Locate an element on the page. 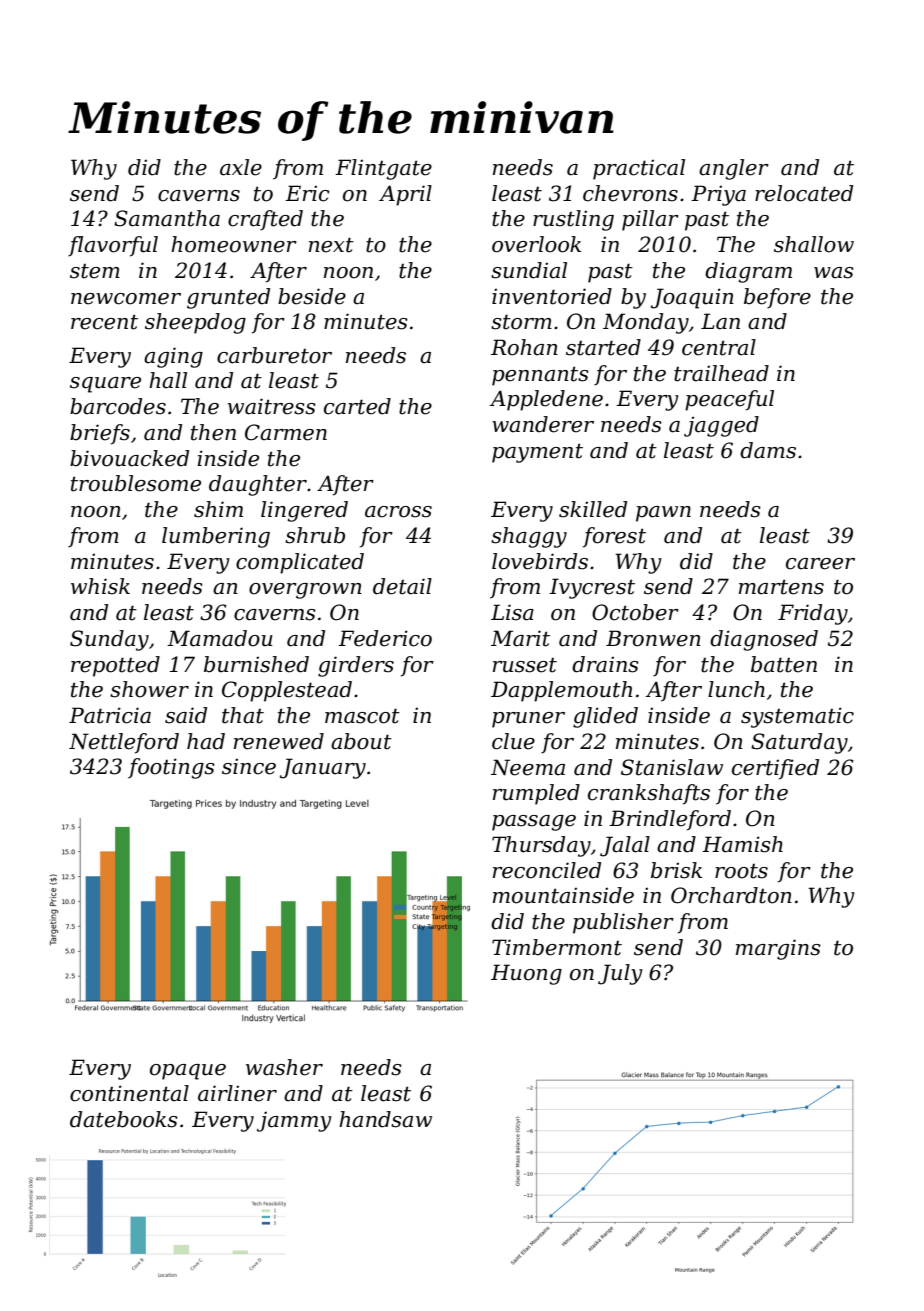 This document has height=1311, width=924. pruner is located at coordinates (528, 720).
